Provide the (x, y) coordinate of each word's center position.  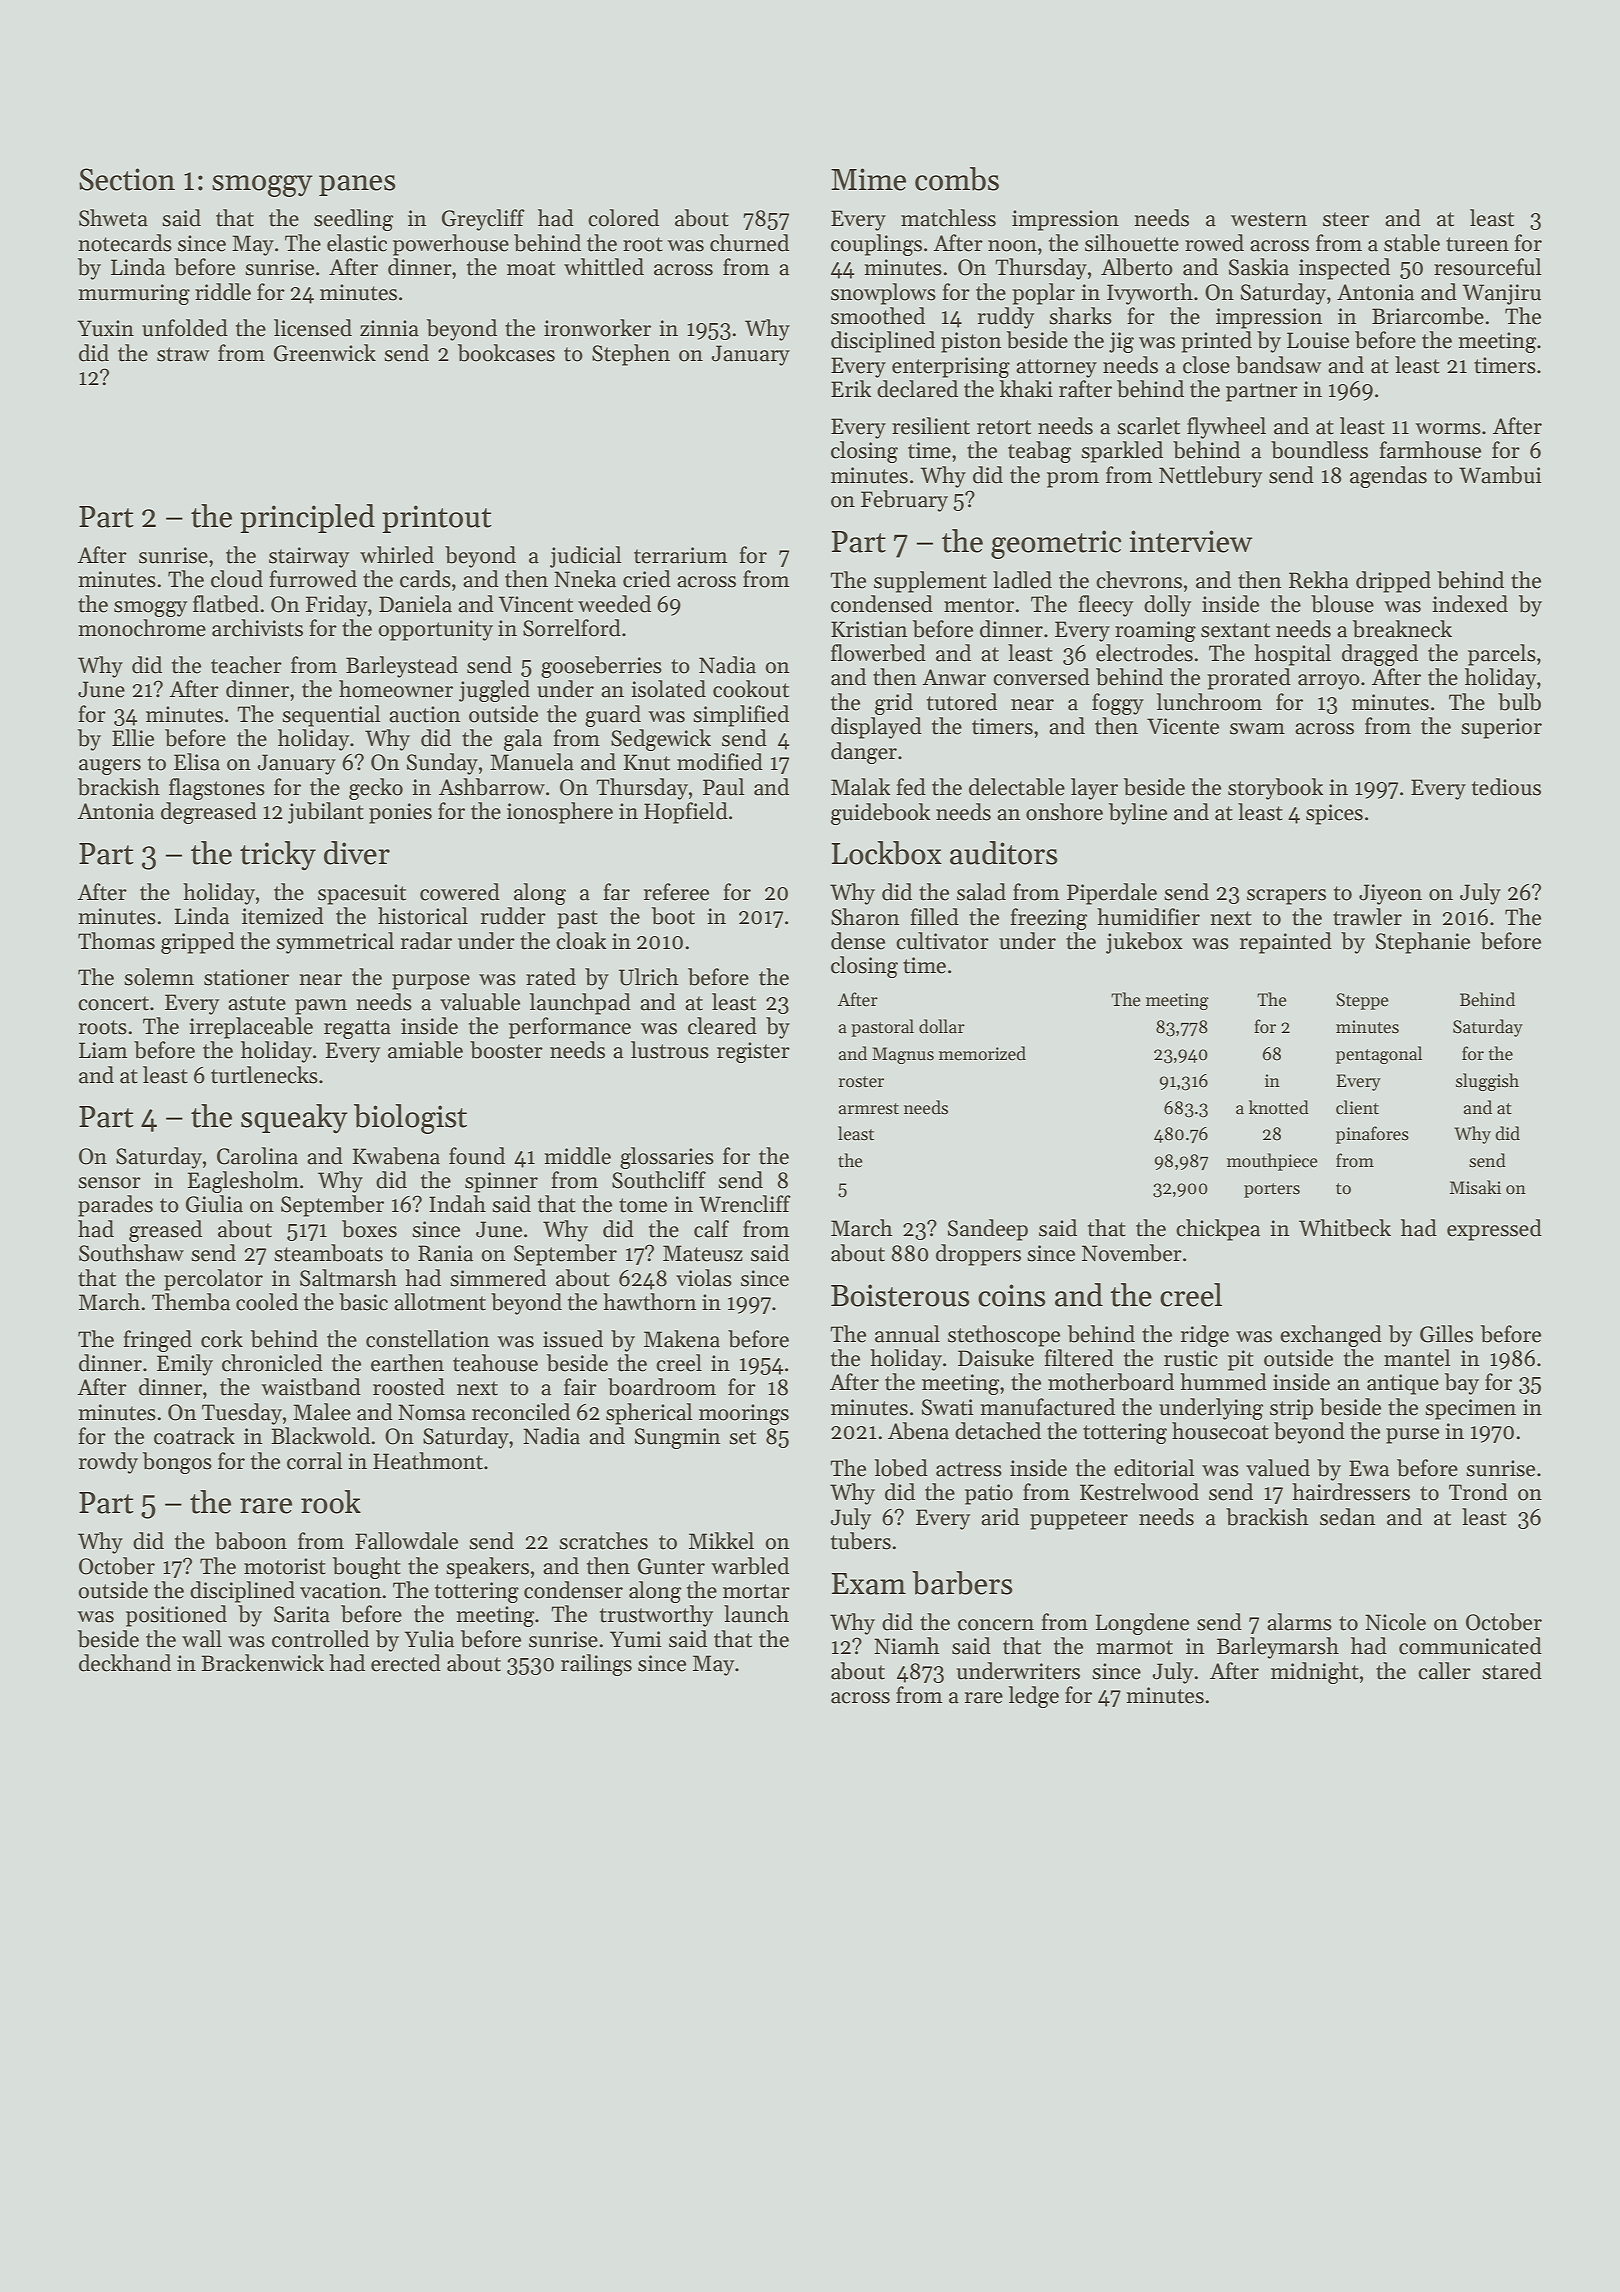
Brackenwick (262, 1663)
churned (749, 243)
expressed (1494, 1230)
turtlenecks (264, 1075)
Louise (1318, 340)
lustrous (670, 1050)
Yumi (636, 1639)
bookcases (506, 353)
